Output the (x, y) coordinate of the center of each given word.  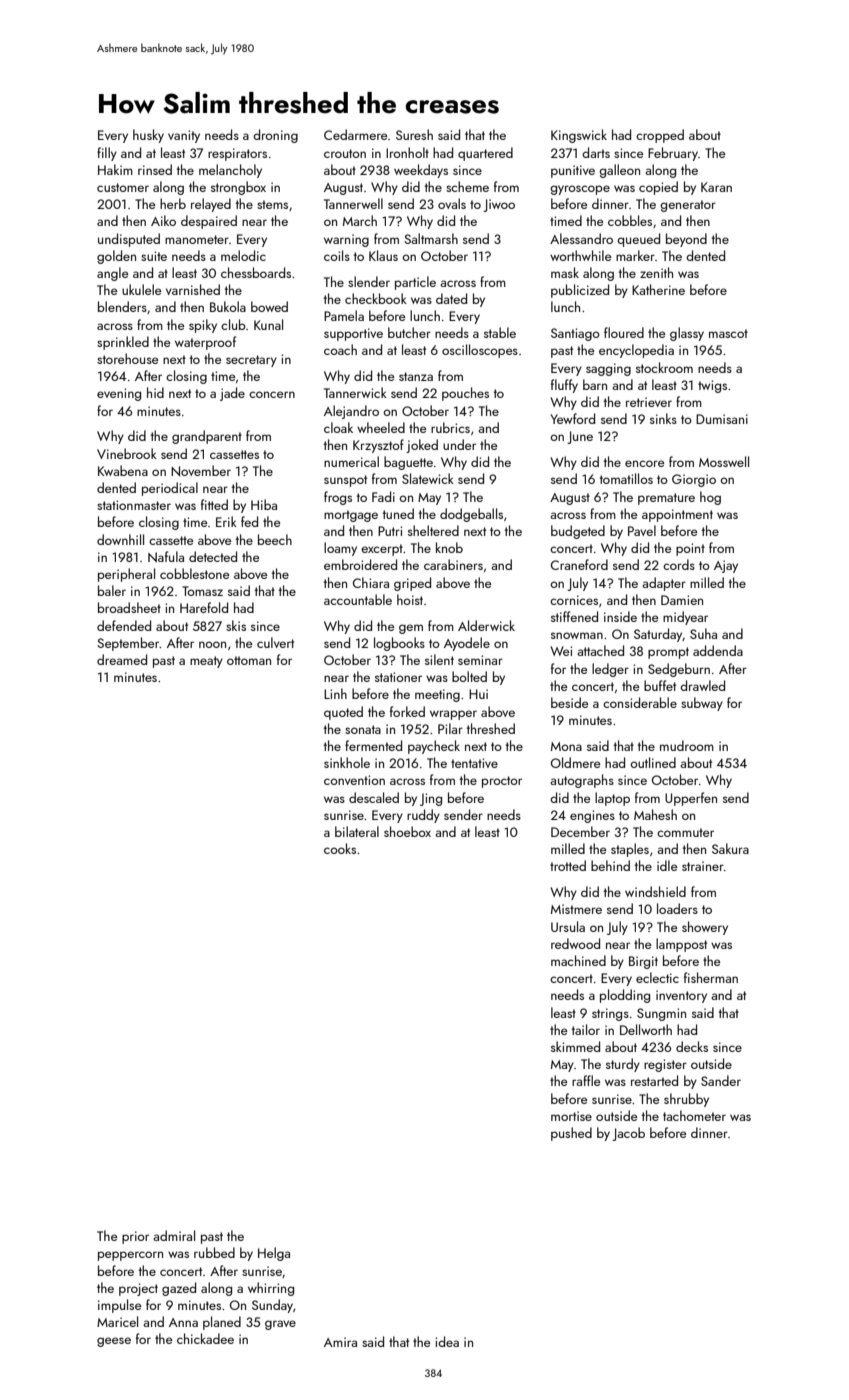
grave (280, 1325)
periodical (170, 489)
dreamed (122, 659)
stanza (416, 376)
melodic (243, 255)
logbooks (399, 644)
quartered (485, 154)
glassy (687, 334)
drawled (702, 685)
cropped (660, 136)
